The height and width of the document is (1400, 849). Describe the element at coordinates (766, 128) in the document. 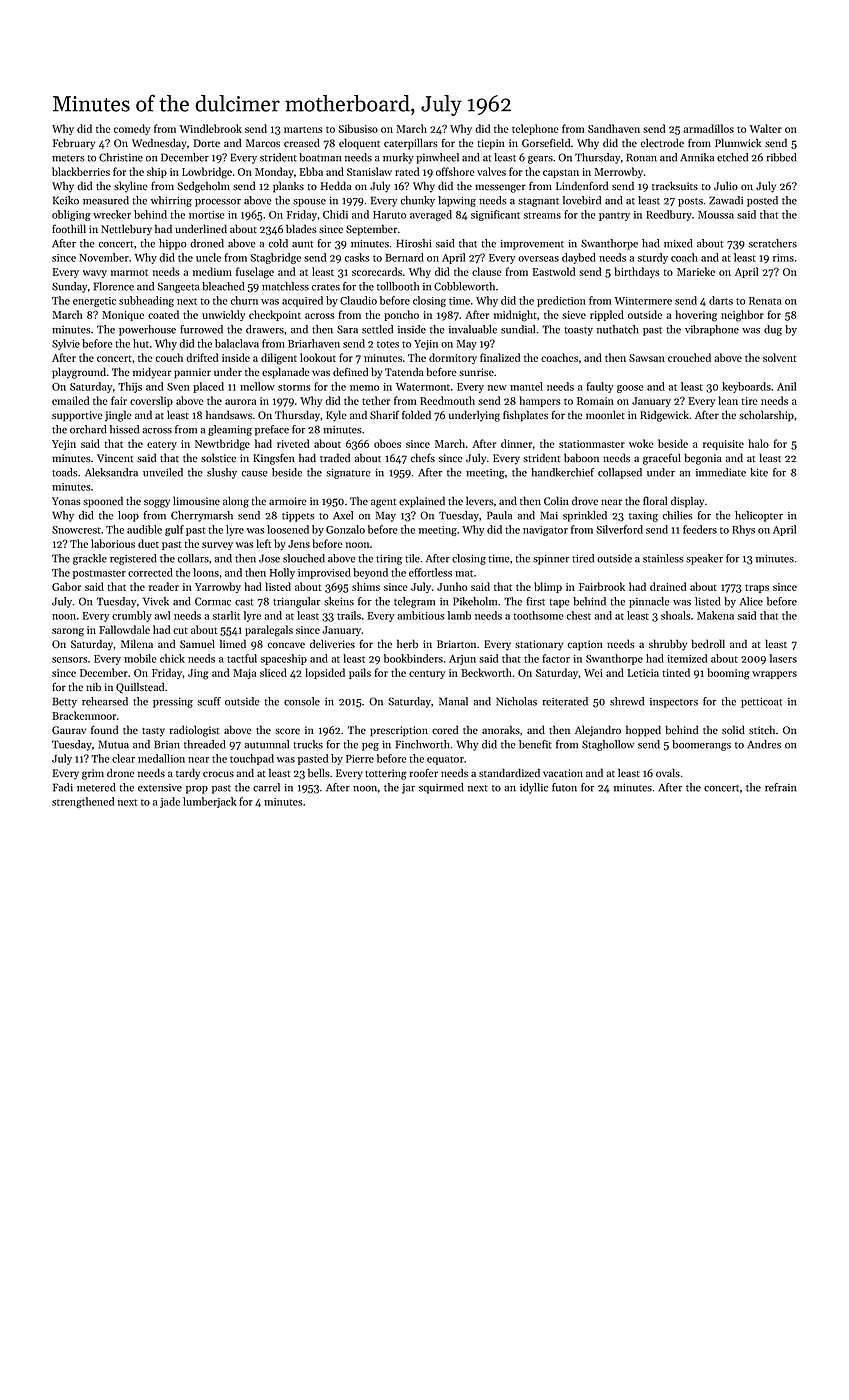

I see `Walter` at that location.
